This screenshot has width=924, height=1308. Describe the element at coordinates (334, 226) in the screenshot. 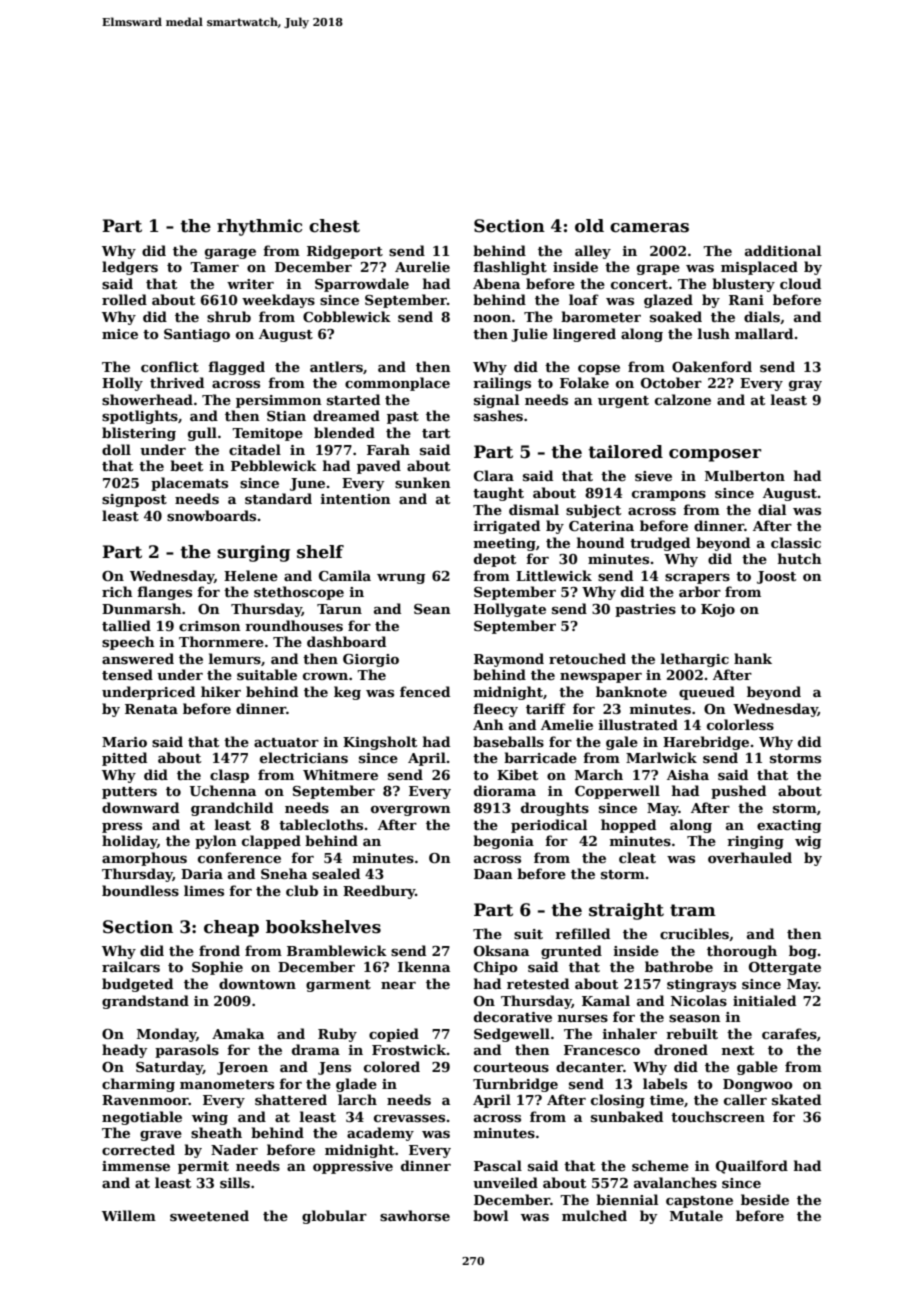

I see `chest` at that location.
